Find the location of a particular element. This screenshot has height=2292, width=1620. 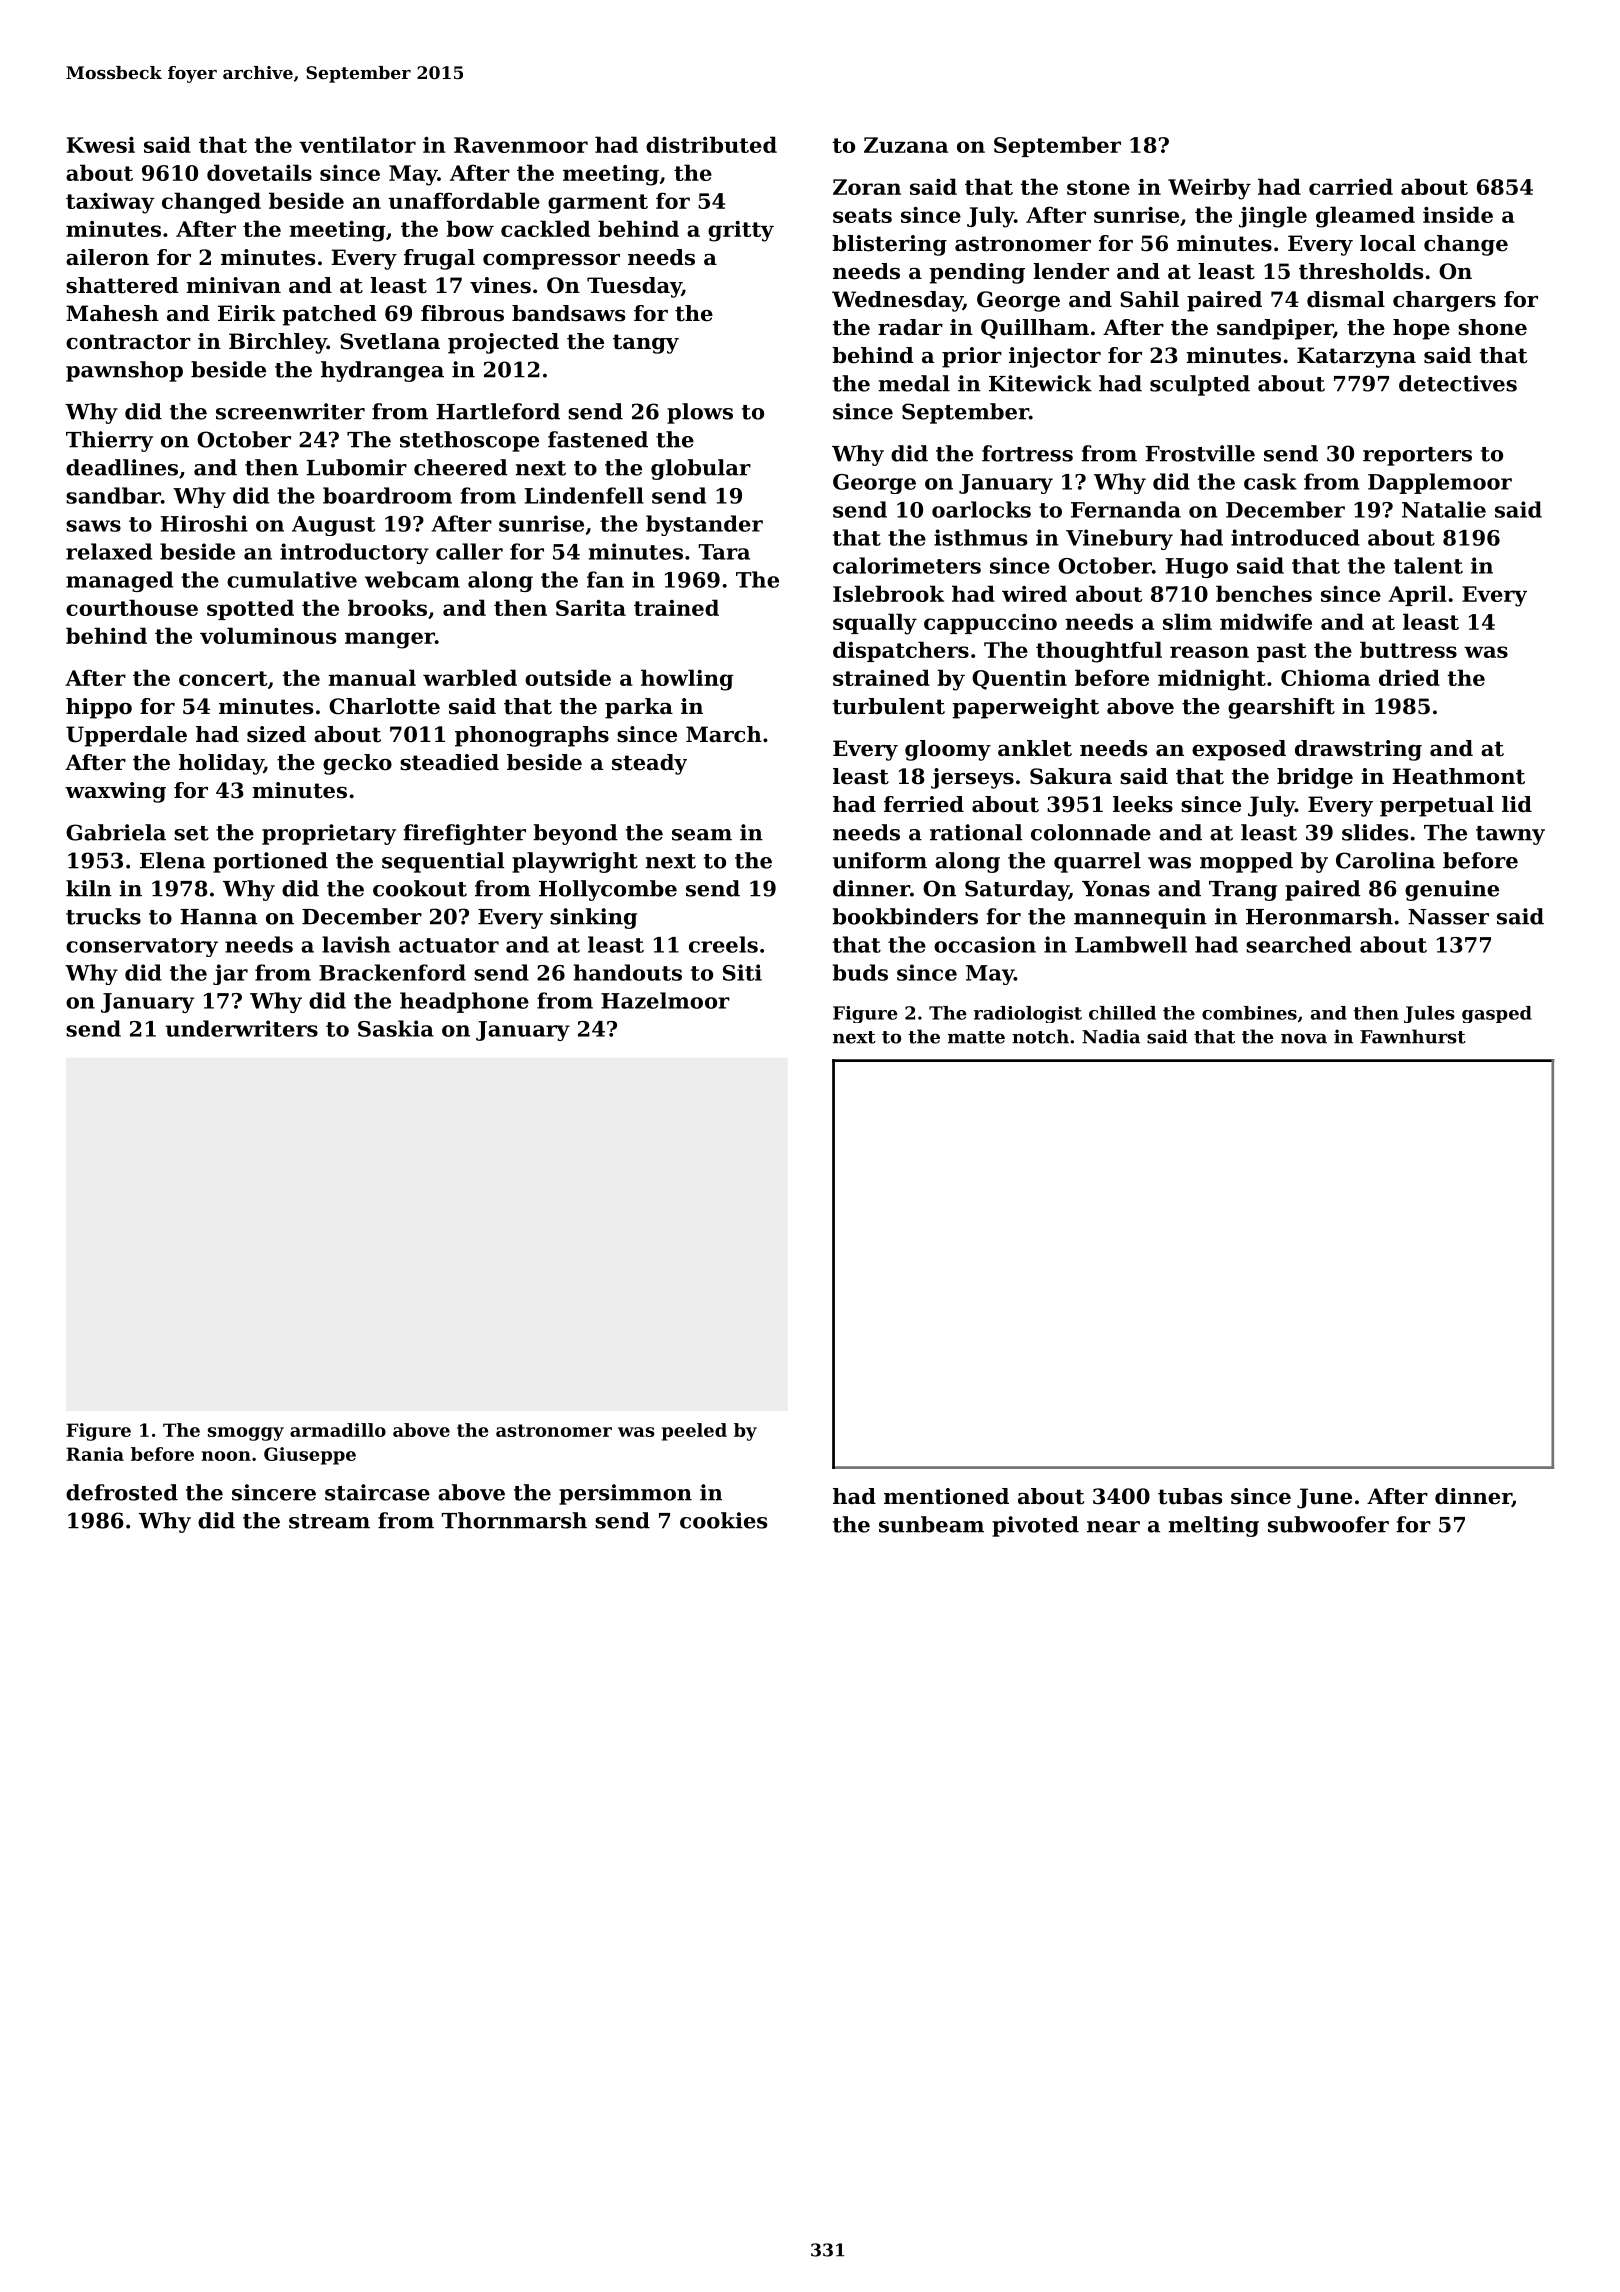

Kwesi is located at coordinates (101, 145).
